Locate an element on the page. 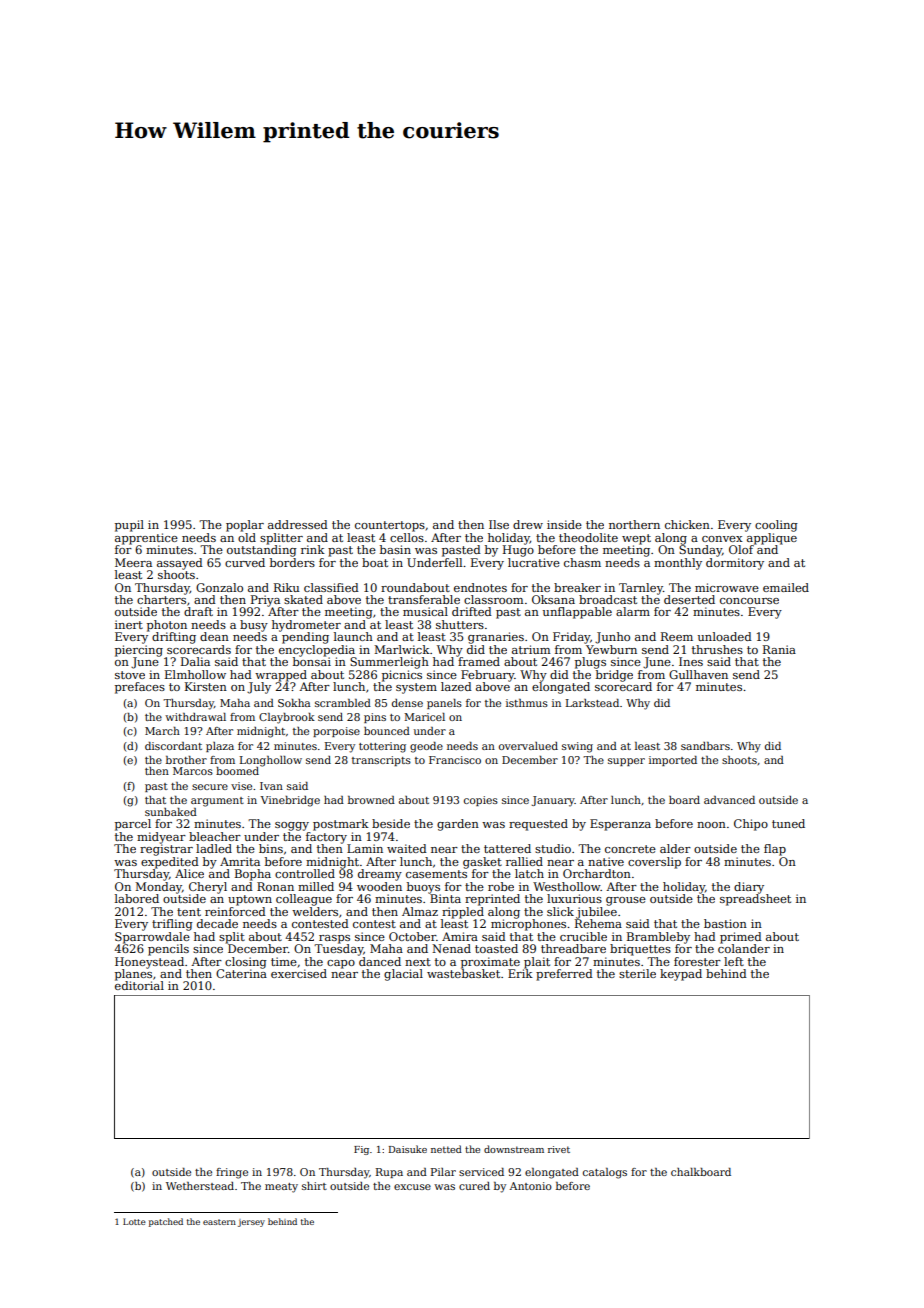  colander is located at coordinates (744, 948).
